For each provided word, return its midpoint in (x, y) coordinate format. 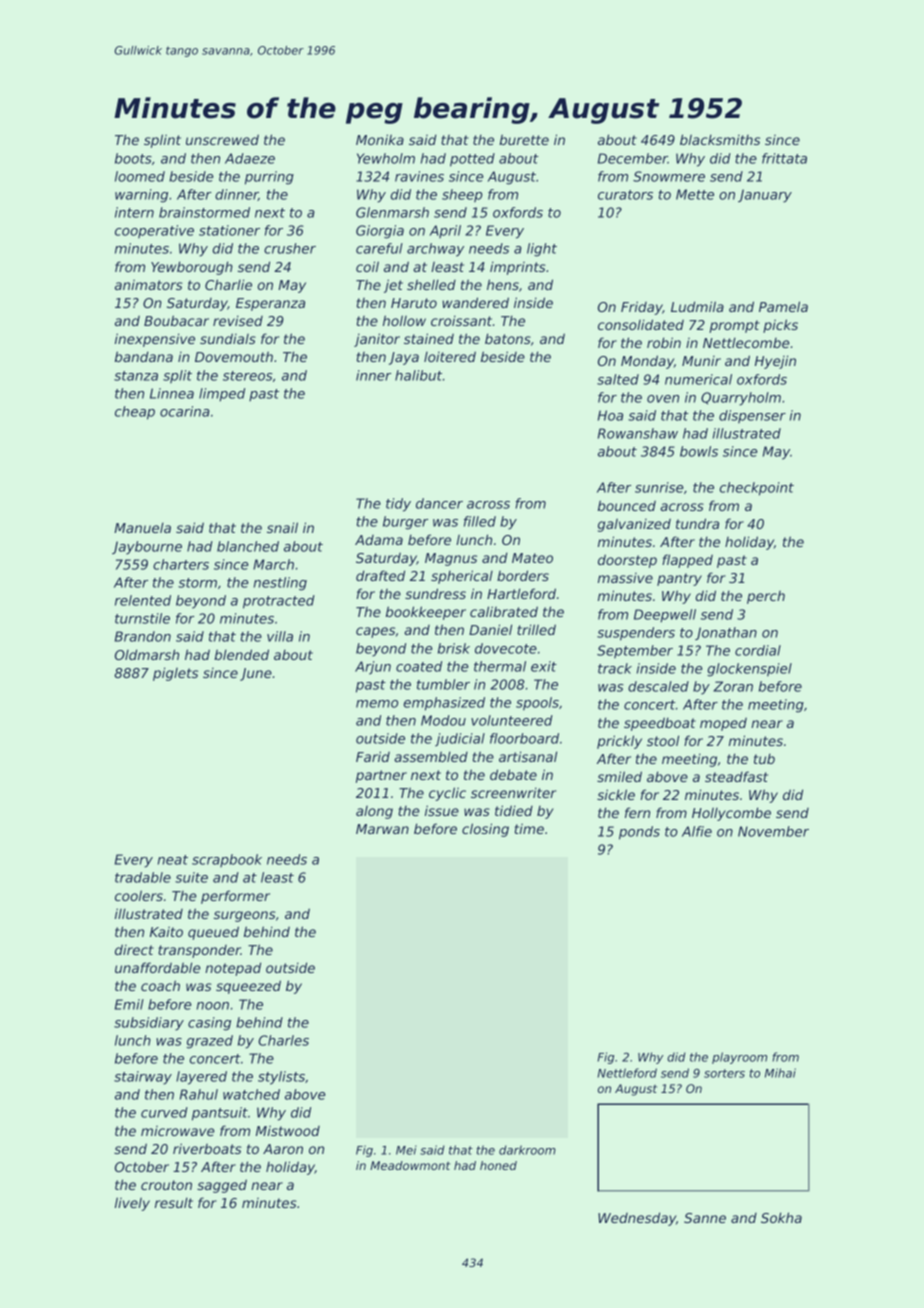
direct (134, 949)
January (765, 196)
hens (503, 284)
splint (162, 141)
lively (132, 1204)
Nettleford (627, 1073)
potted (472, 160)
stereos (248, 376)
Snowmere (669, 176)
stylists (281, 1078)
